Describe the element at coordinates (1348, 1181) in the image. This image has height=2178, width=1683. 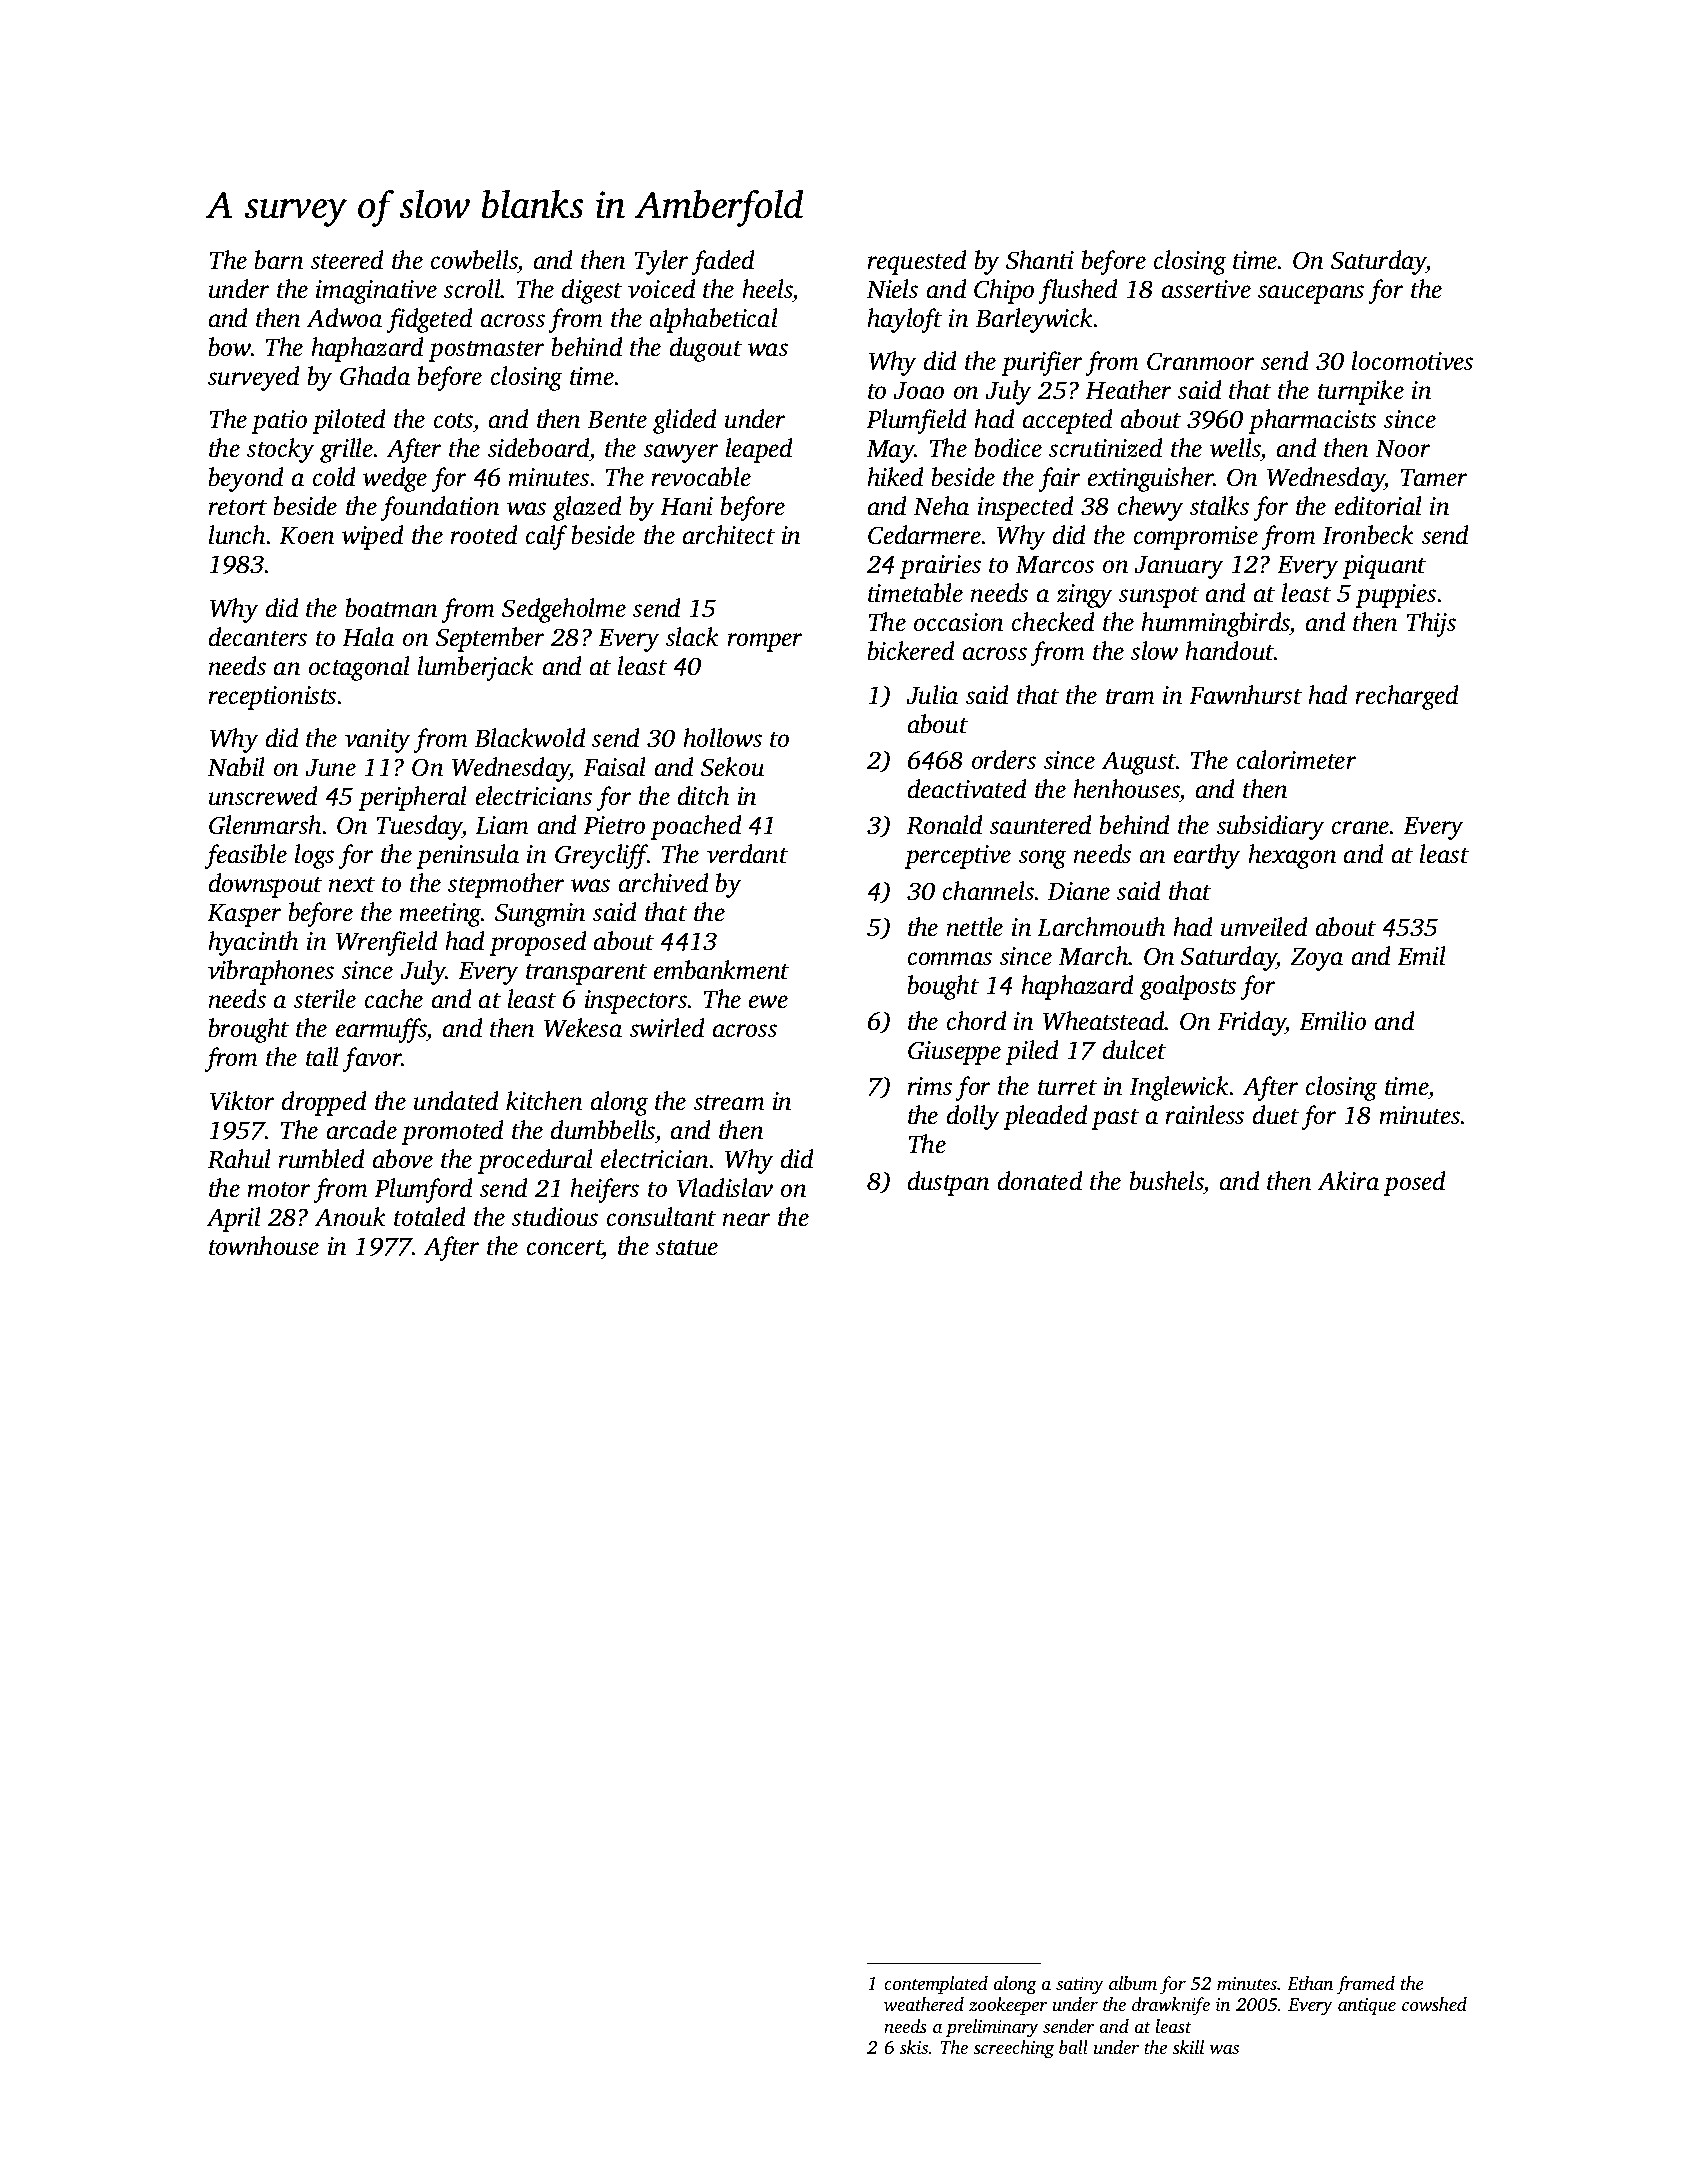
I see `Akira` at that location.
